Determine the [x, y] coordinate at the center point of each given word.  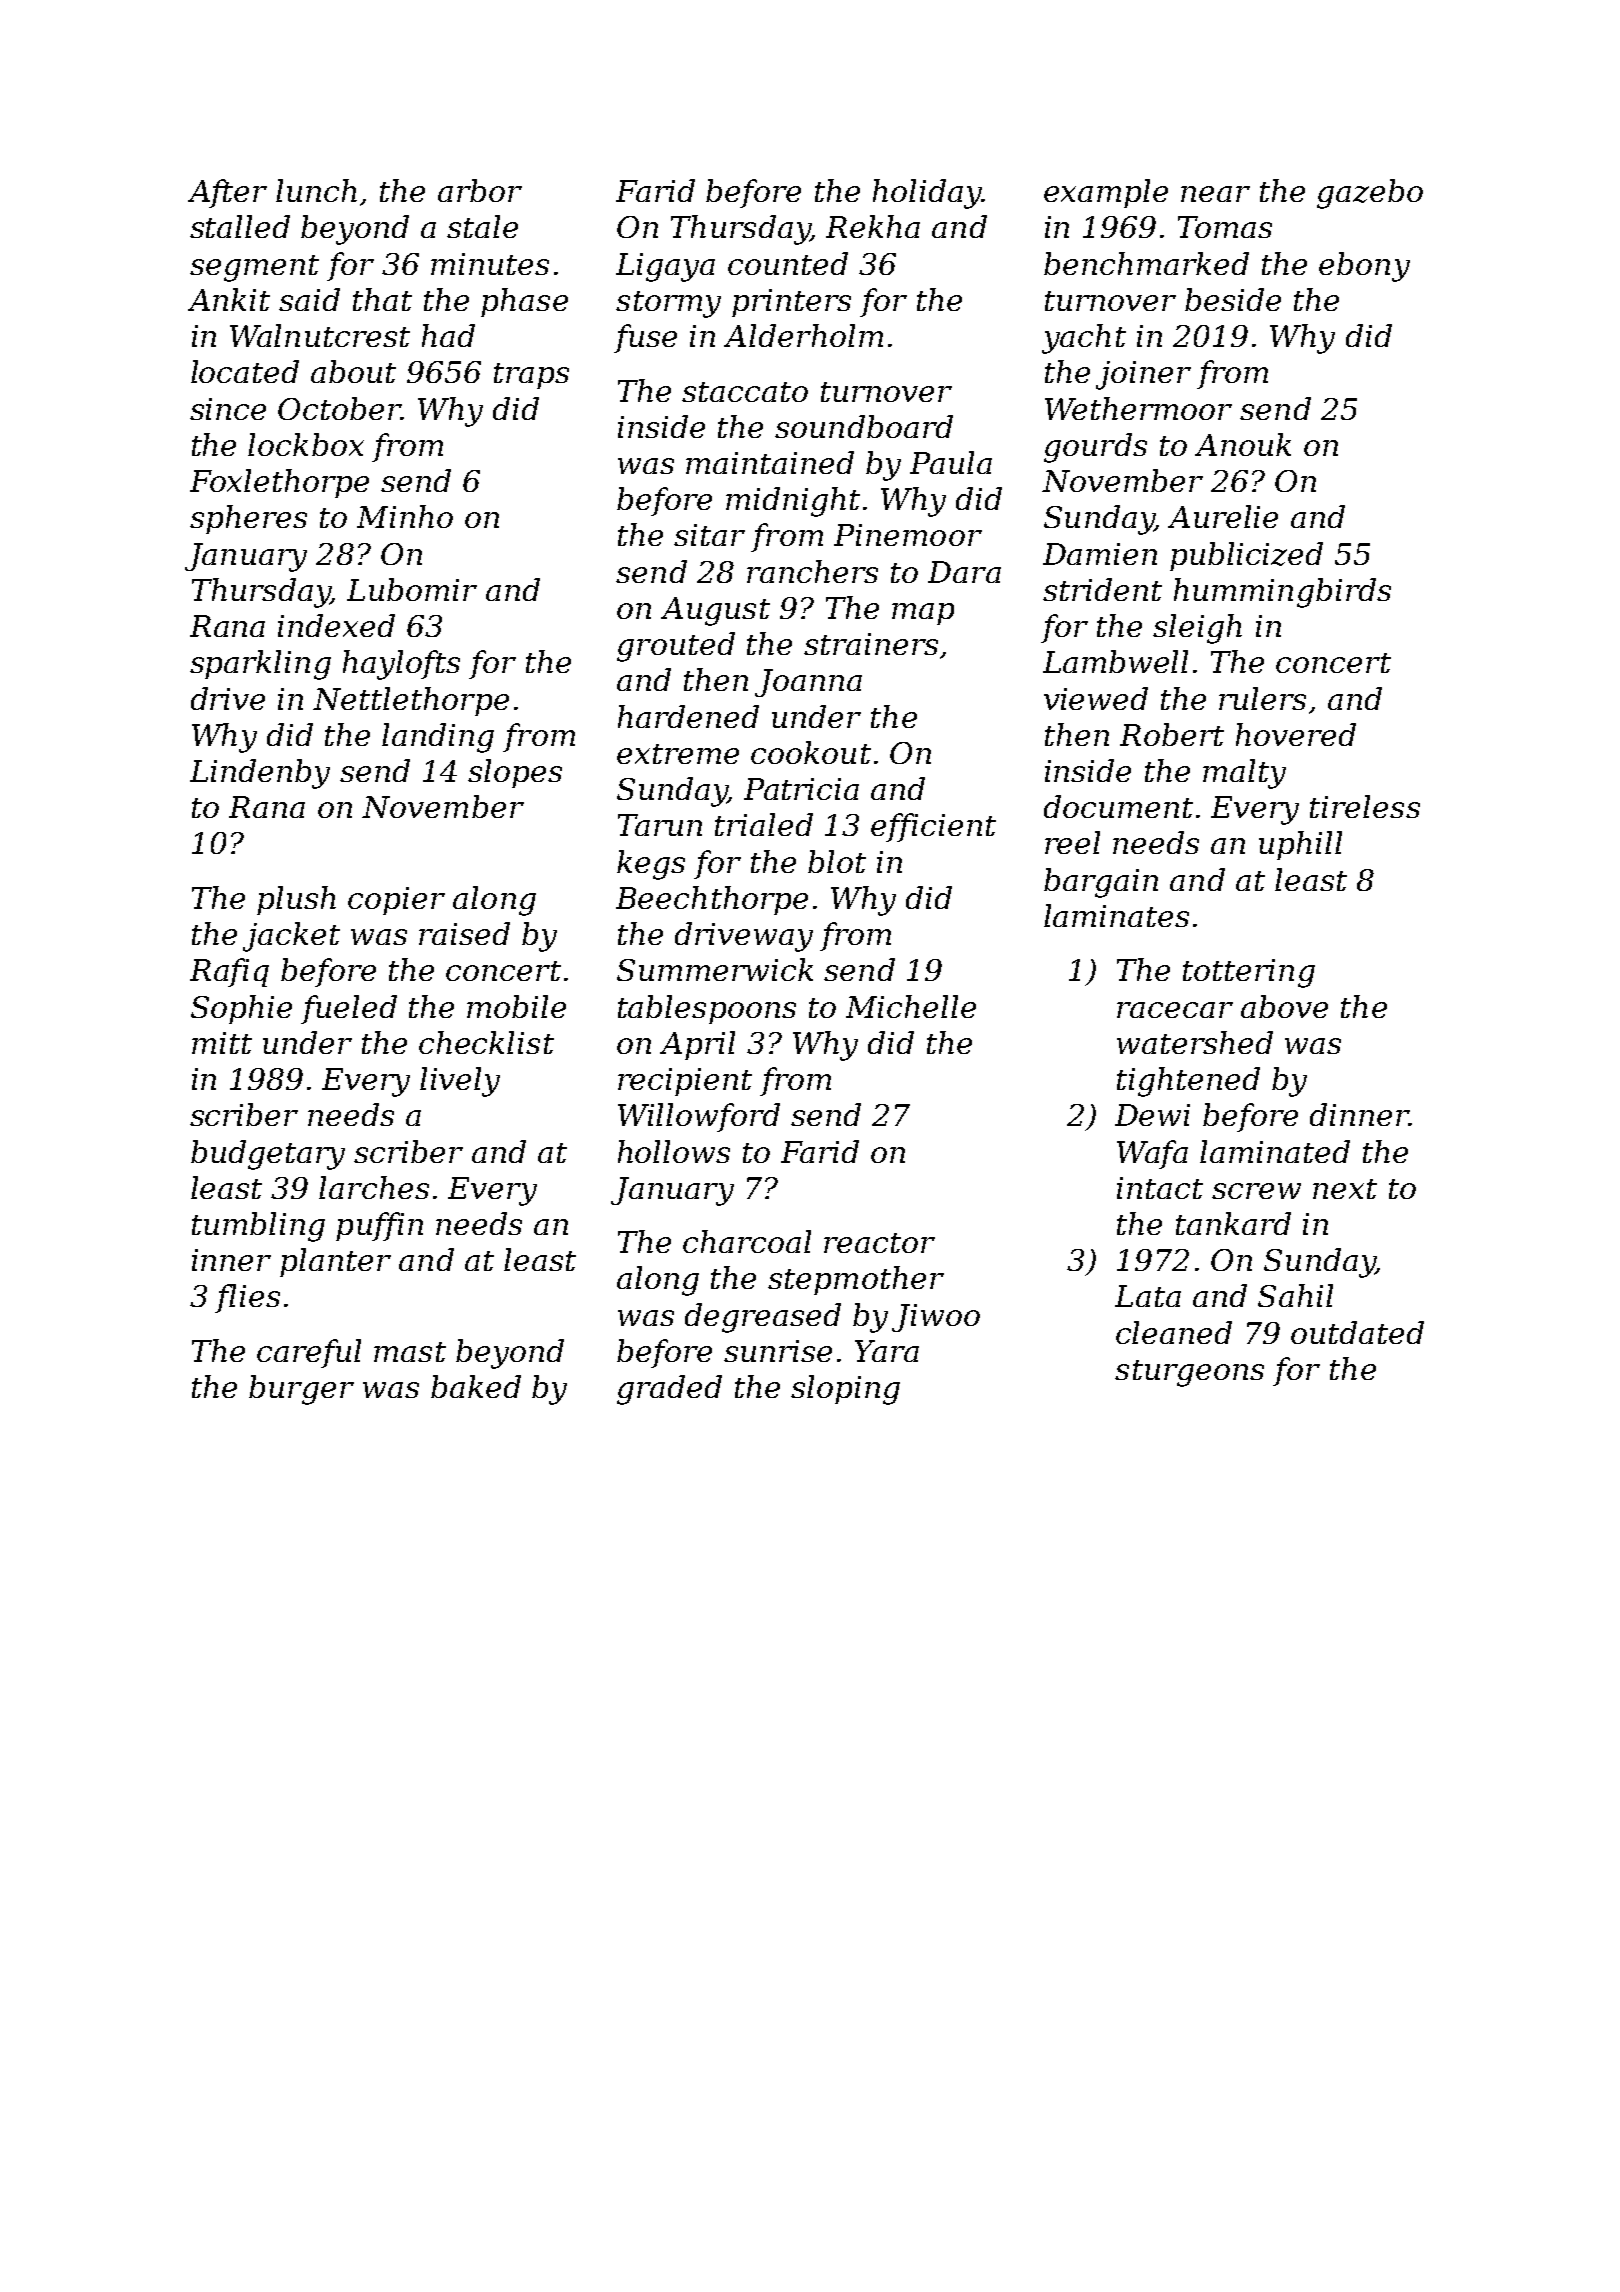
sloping [845, 1390]
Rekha [873, 226]
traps [531, 376]
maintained [770, 462]
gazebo [1370, 194]
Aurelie [1223, 516]
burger [301, 1390]
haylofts [401, 665]
